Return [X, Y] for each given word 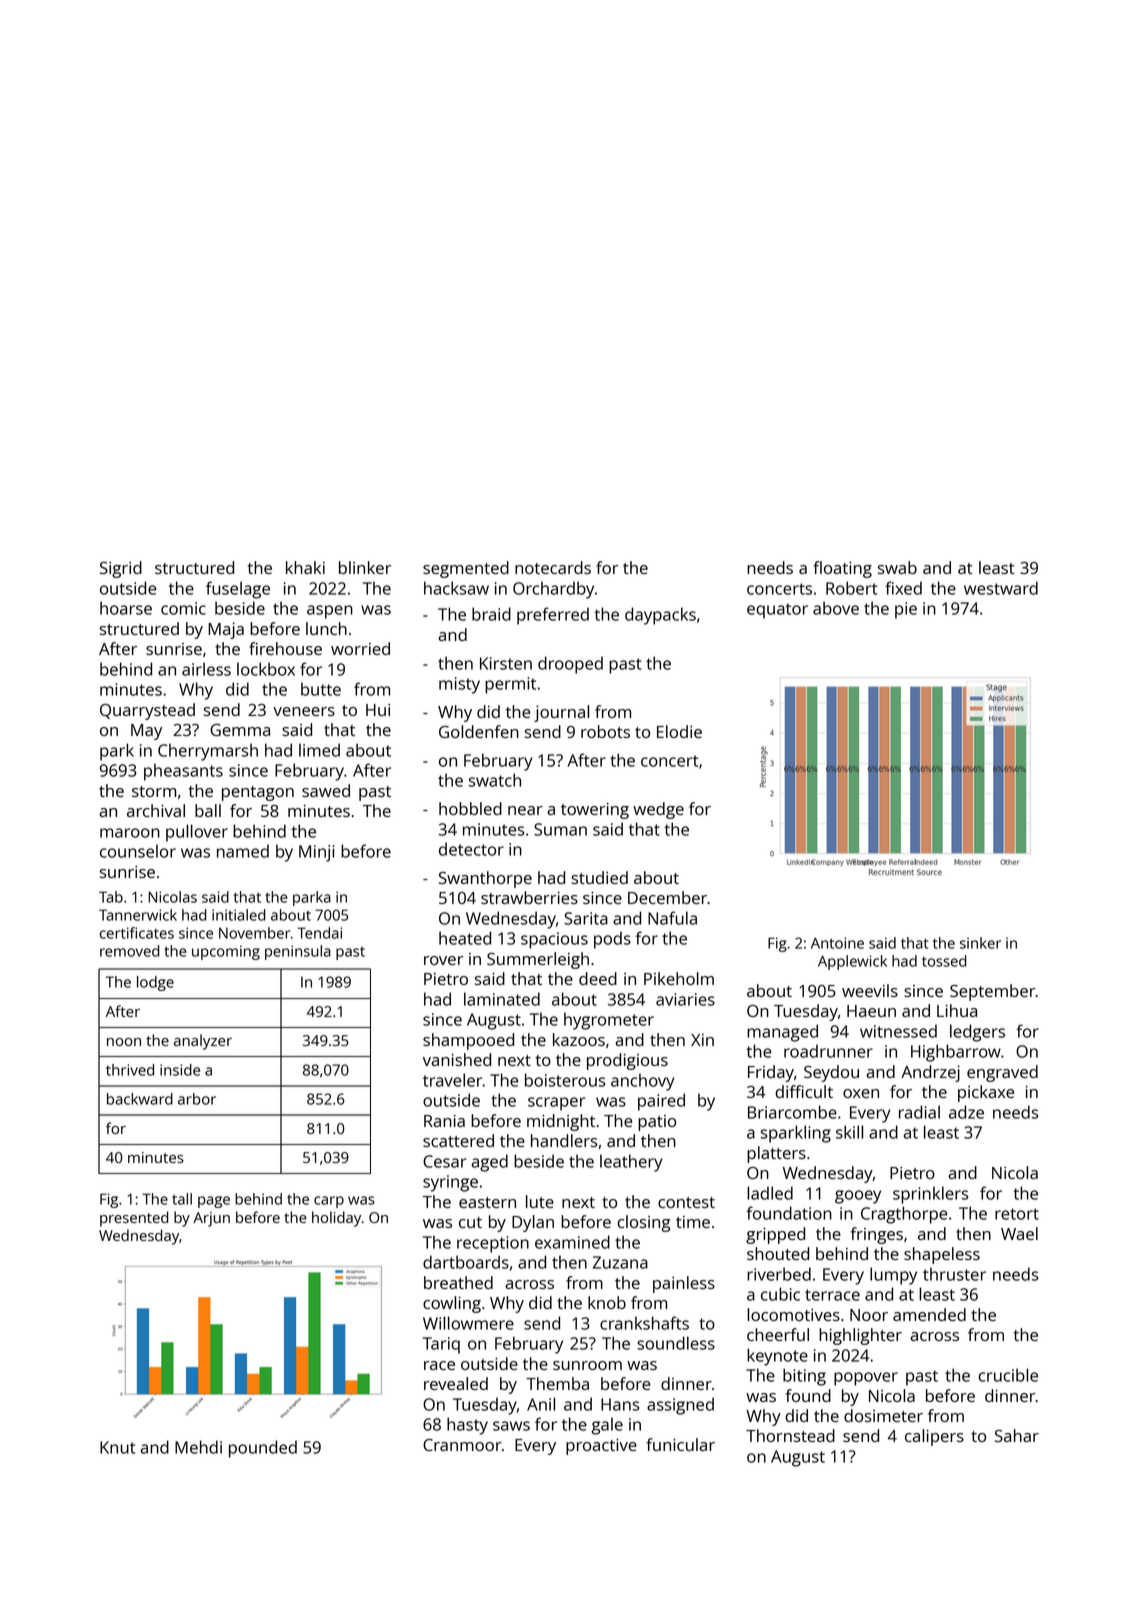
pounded [263, 1449]
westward [1001, 588]
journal [561, 713]
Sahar [1017, 1435]
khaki [305, 567]
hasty [467, 1426]
